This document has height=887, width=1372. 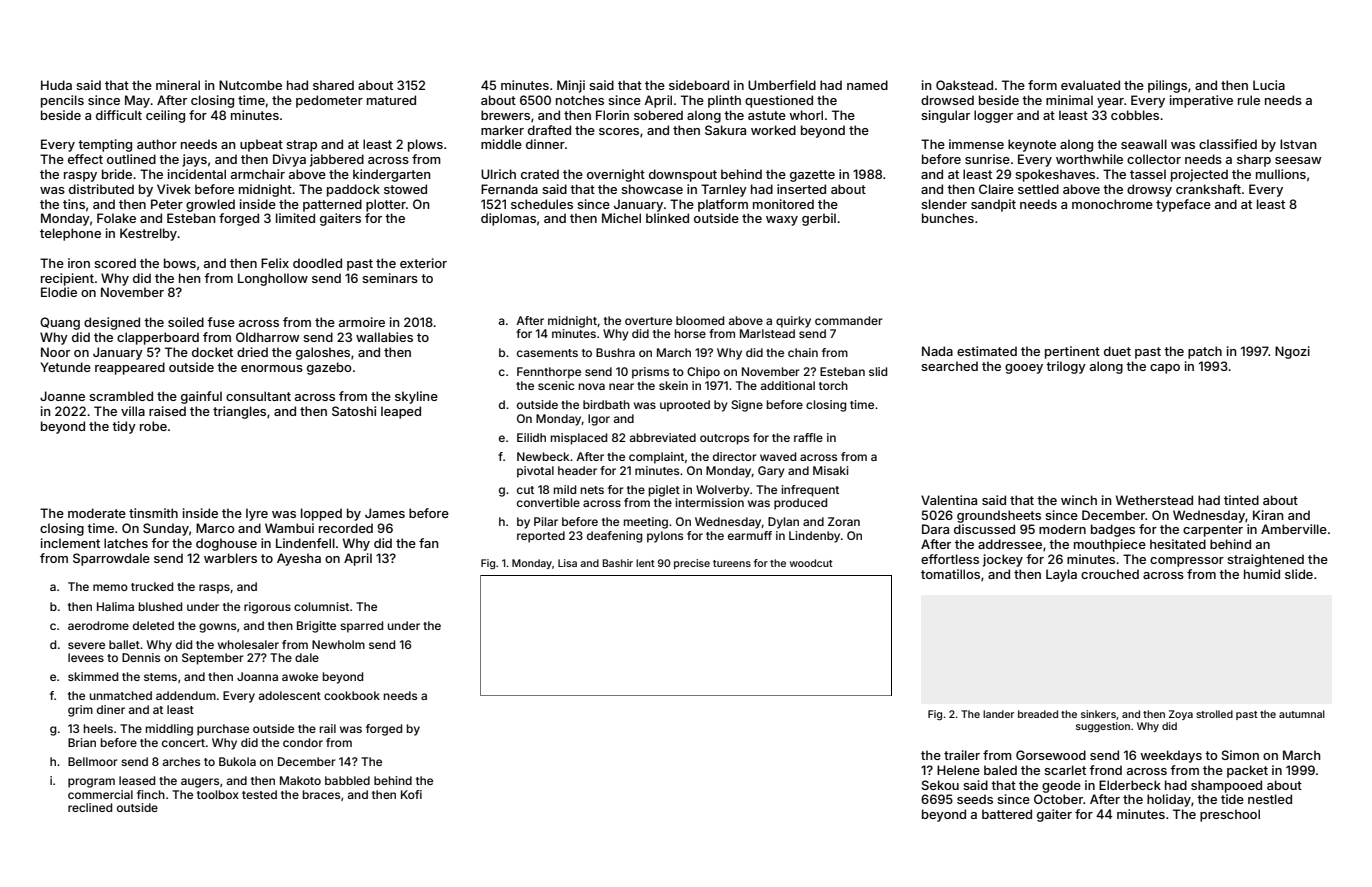 What do you see at coordinates (1154, 500) in the document?
I see `Wetherstead` at bounding box center [1154, 500].
